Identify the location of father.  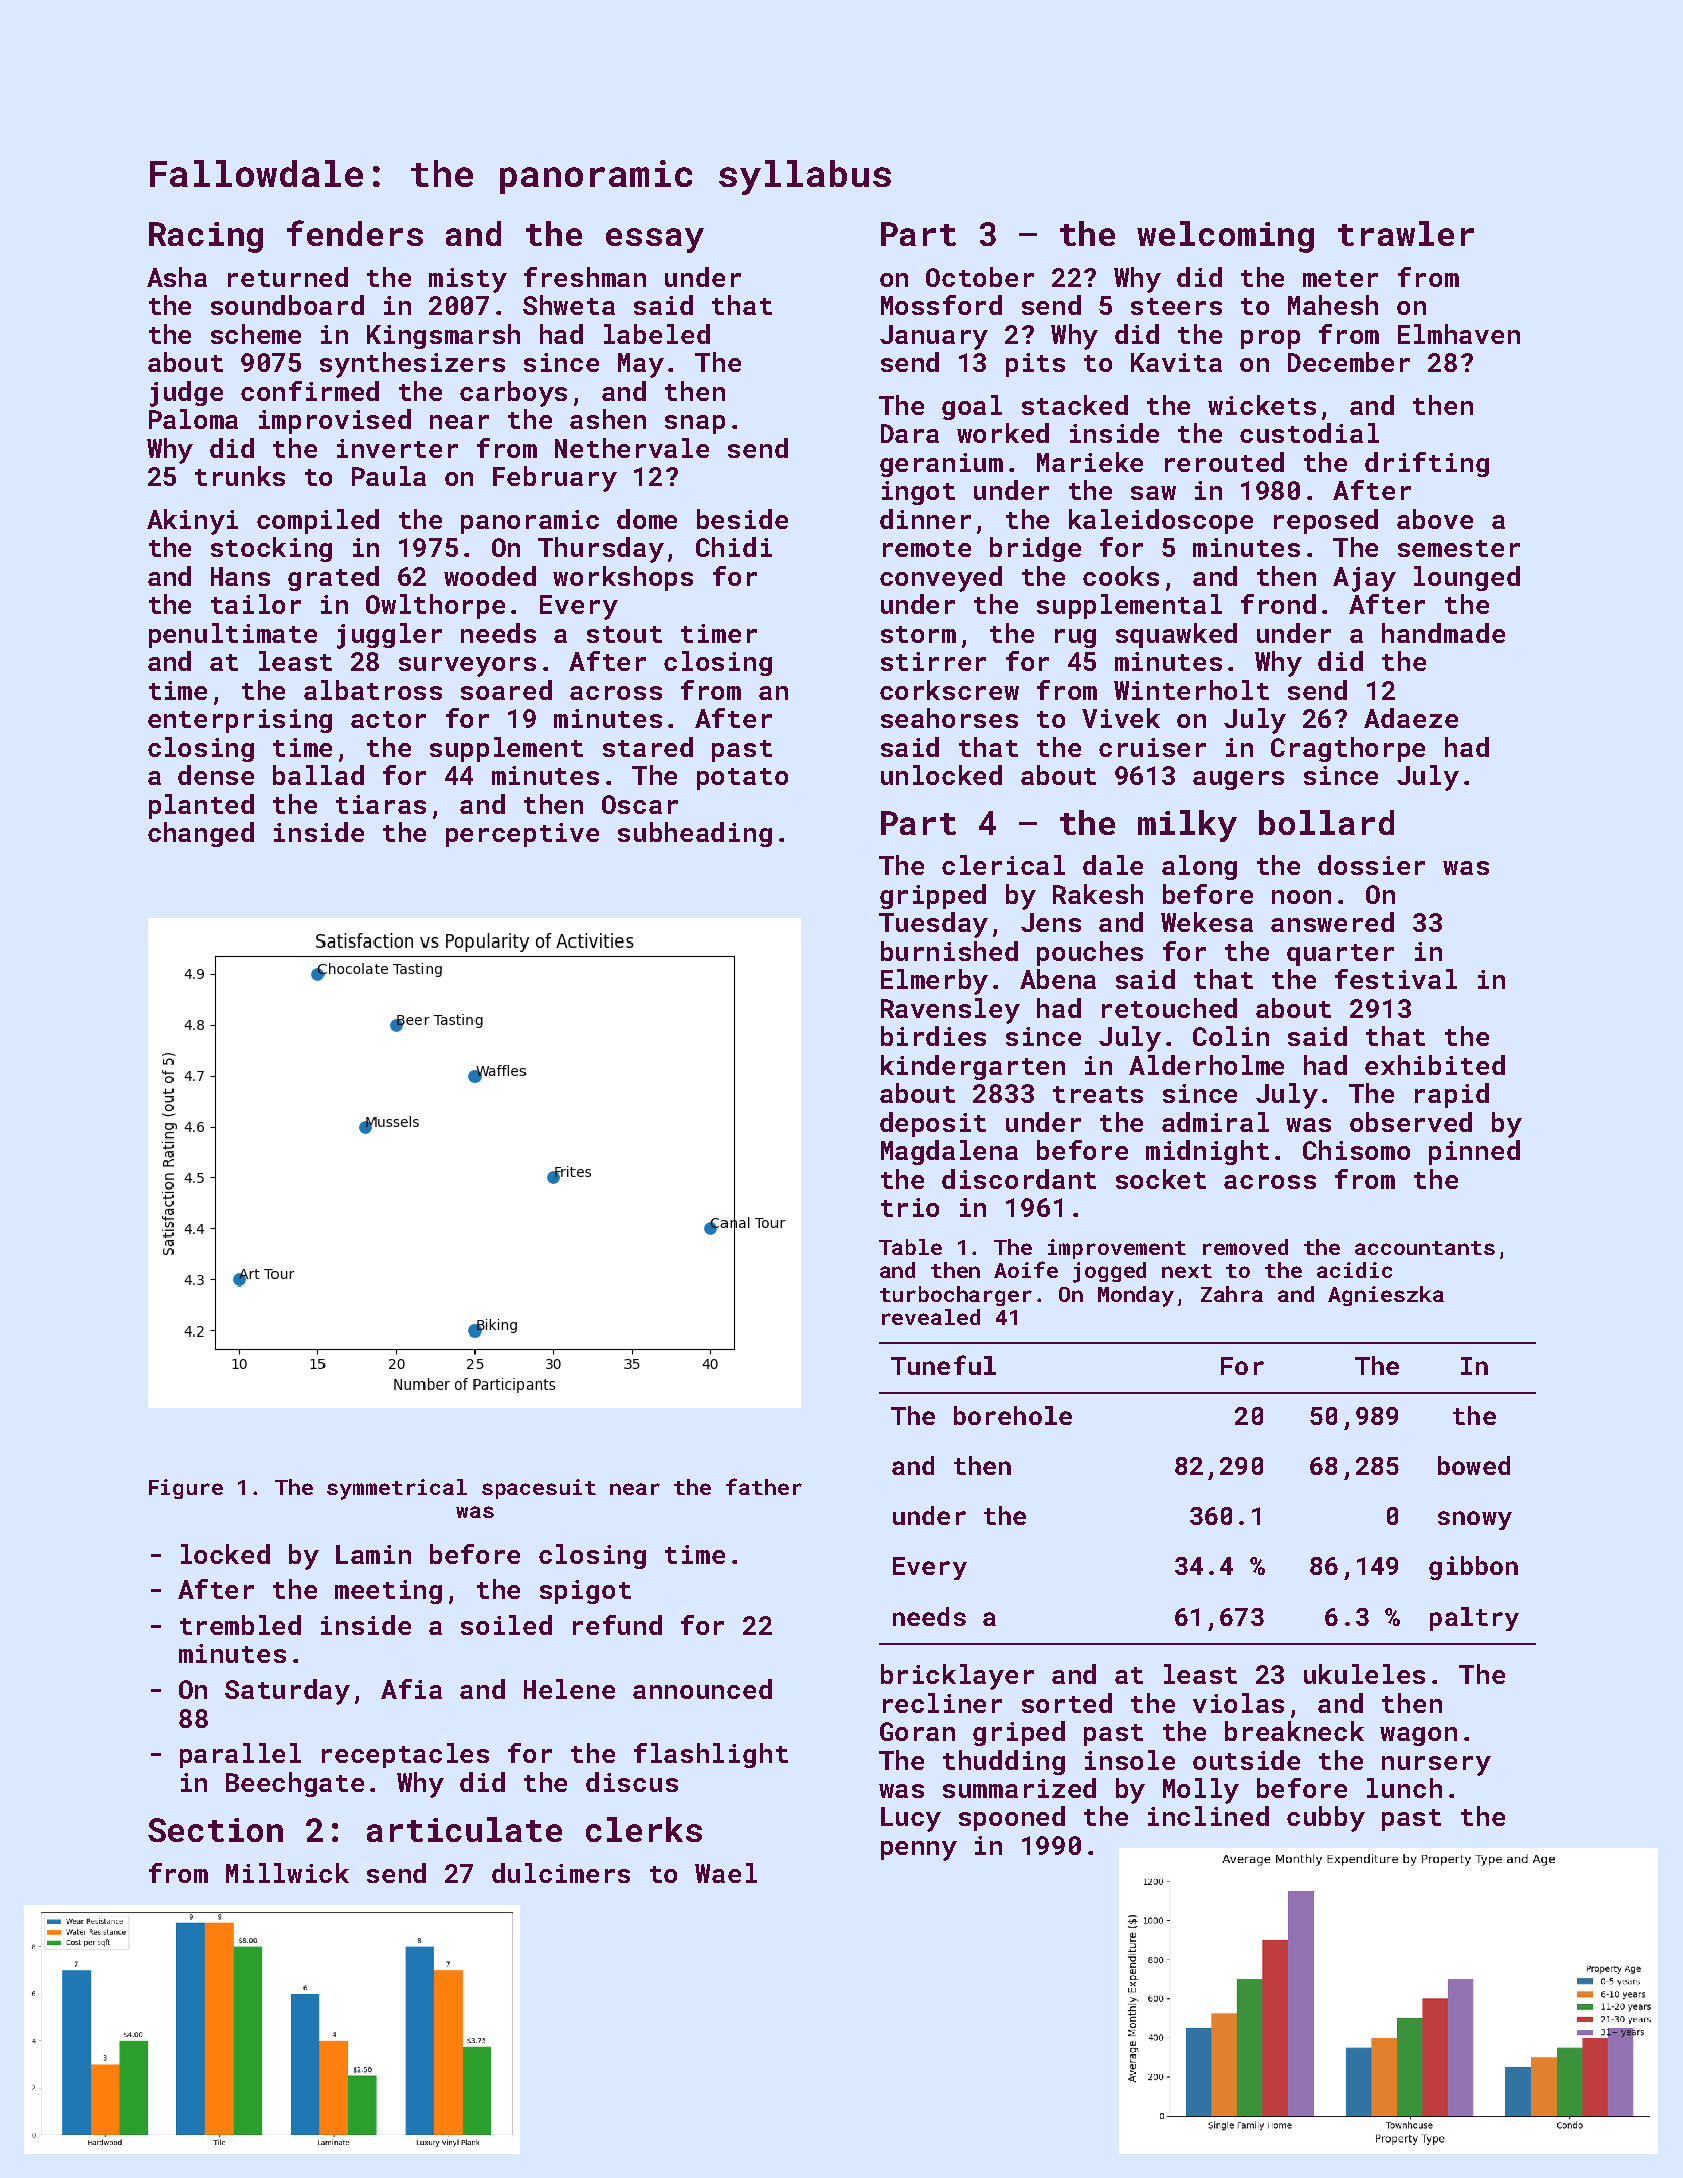
(764, 1486).
